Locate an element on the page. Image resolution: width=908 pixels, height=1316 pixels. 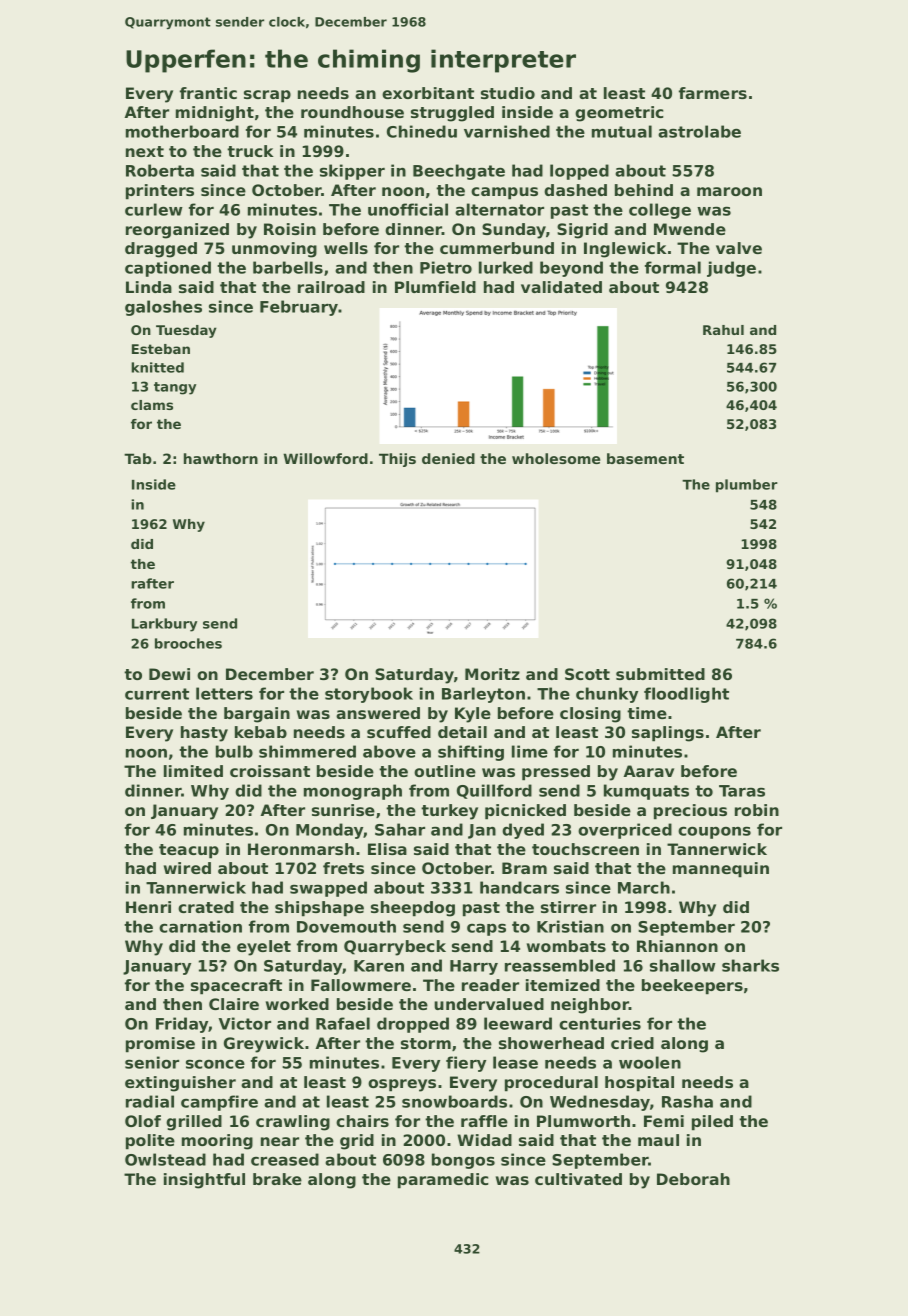
saplings is located at coordinates (668, 734).
